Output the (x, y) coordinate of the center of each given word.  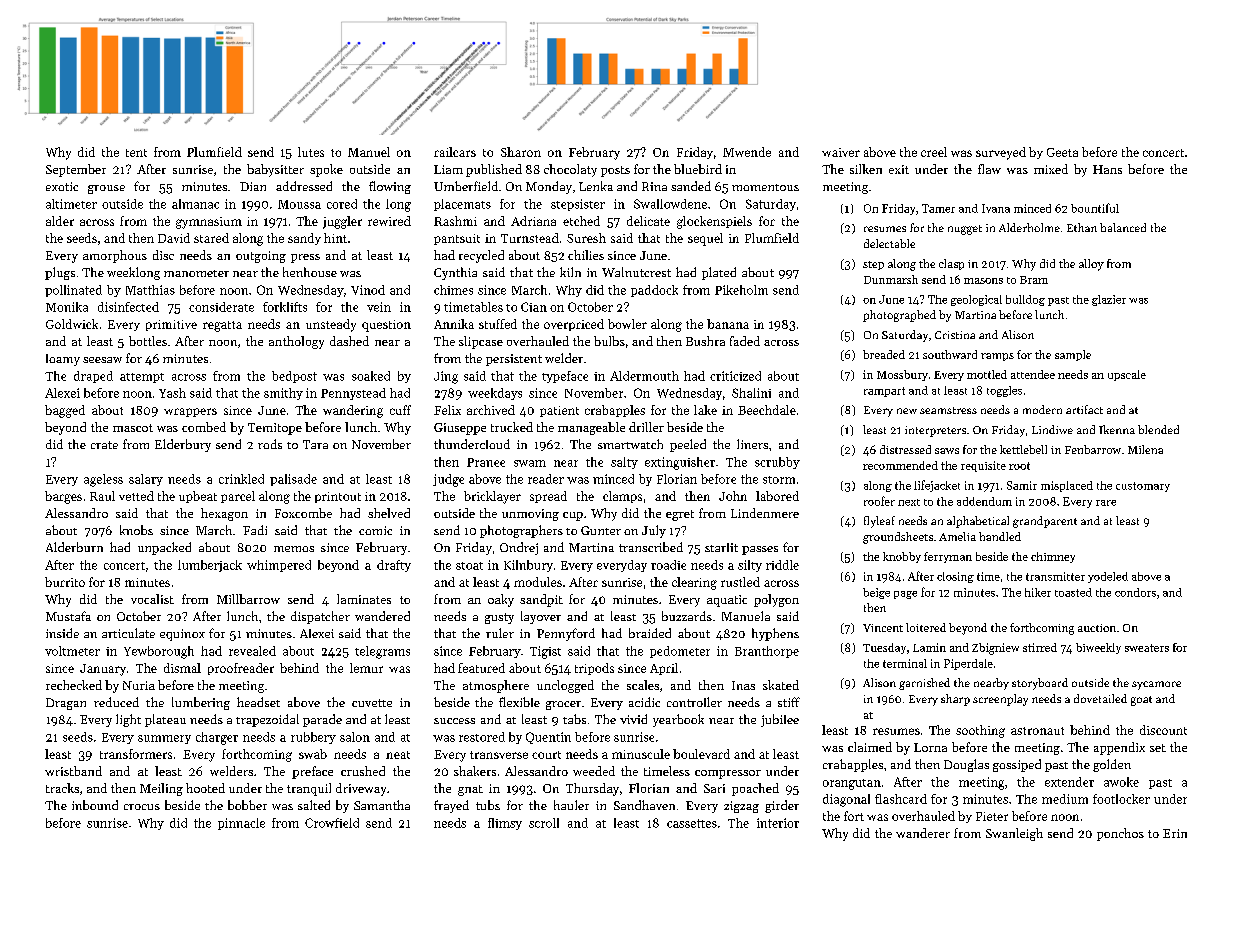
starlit (721, 547)
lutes (311, 152)
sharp (955, 700)
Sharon (521, 152)
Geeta (1062, 152)
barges (63, 497)
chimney (1053, 557)
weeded (594, 771)
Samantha (382, 805)
